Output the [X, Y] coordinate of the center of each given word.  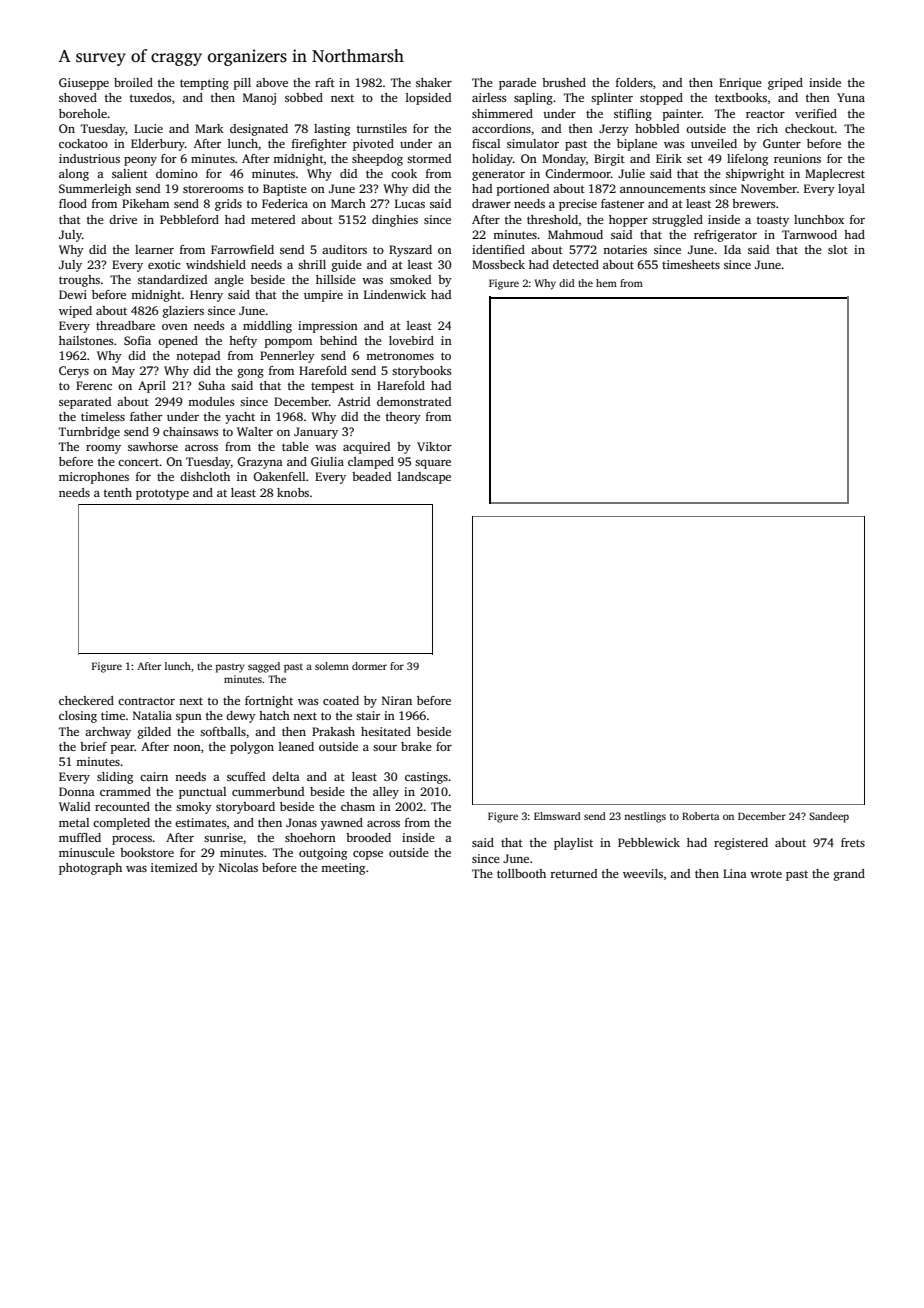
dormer [369, 666]
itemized [174, 867]
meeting [343, 869]
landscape [424, 478]
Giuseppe [84, 84]
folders [634, 82]
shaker [434, 82]
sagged [264, 667]
